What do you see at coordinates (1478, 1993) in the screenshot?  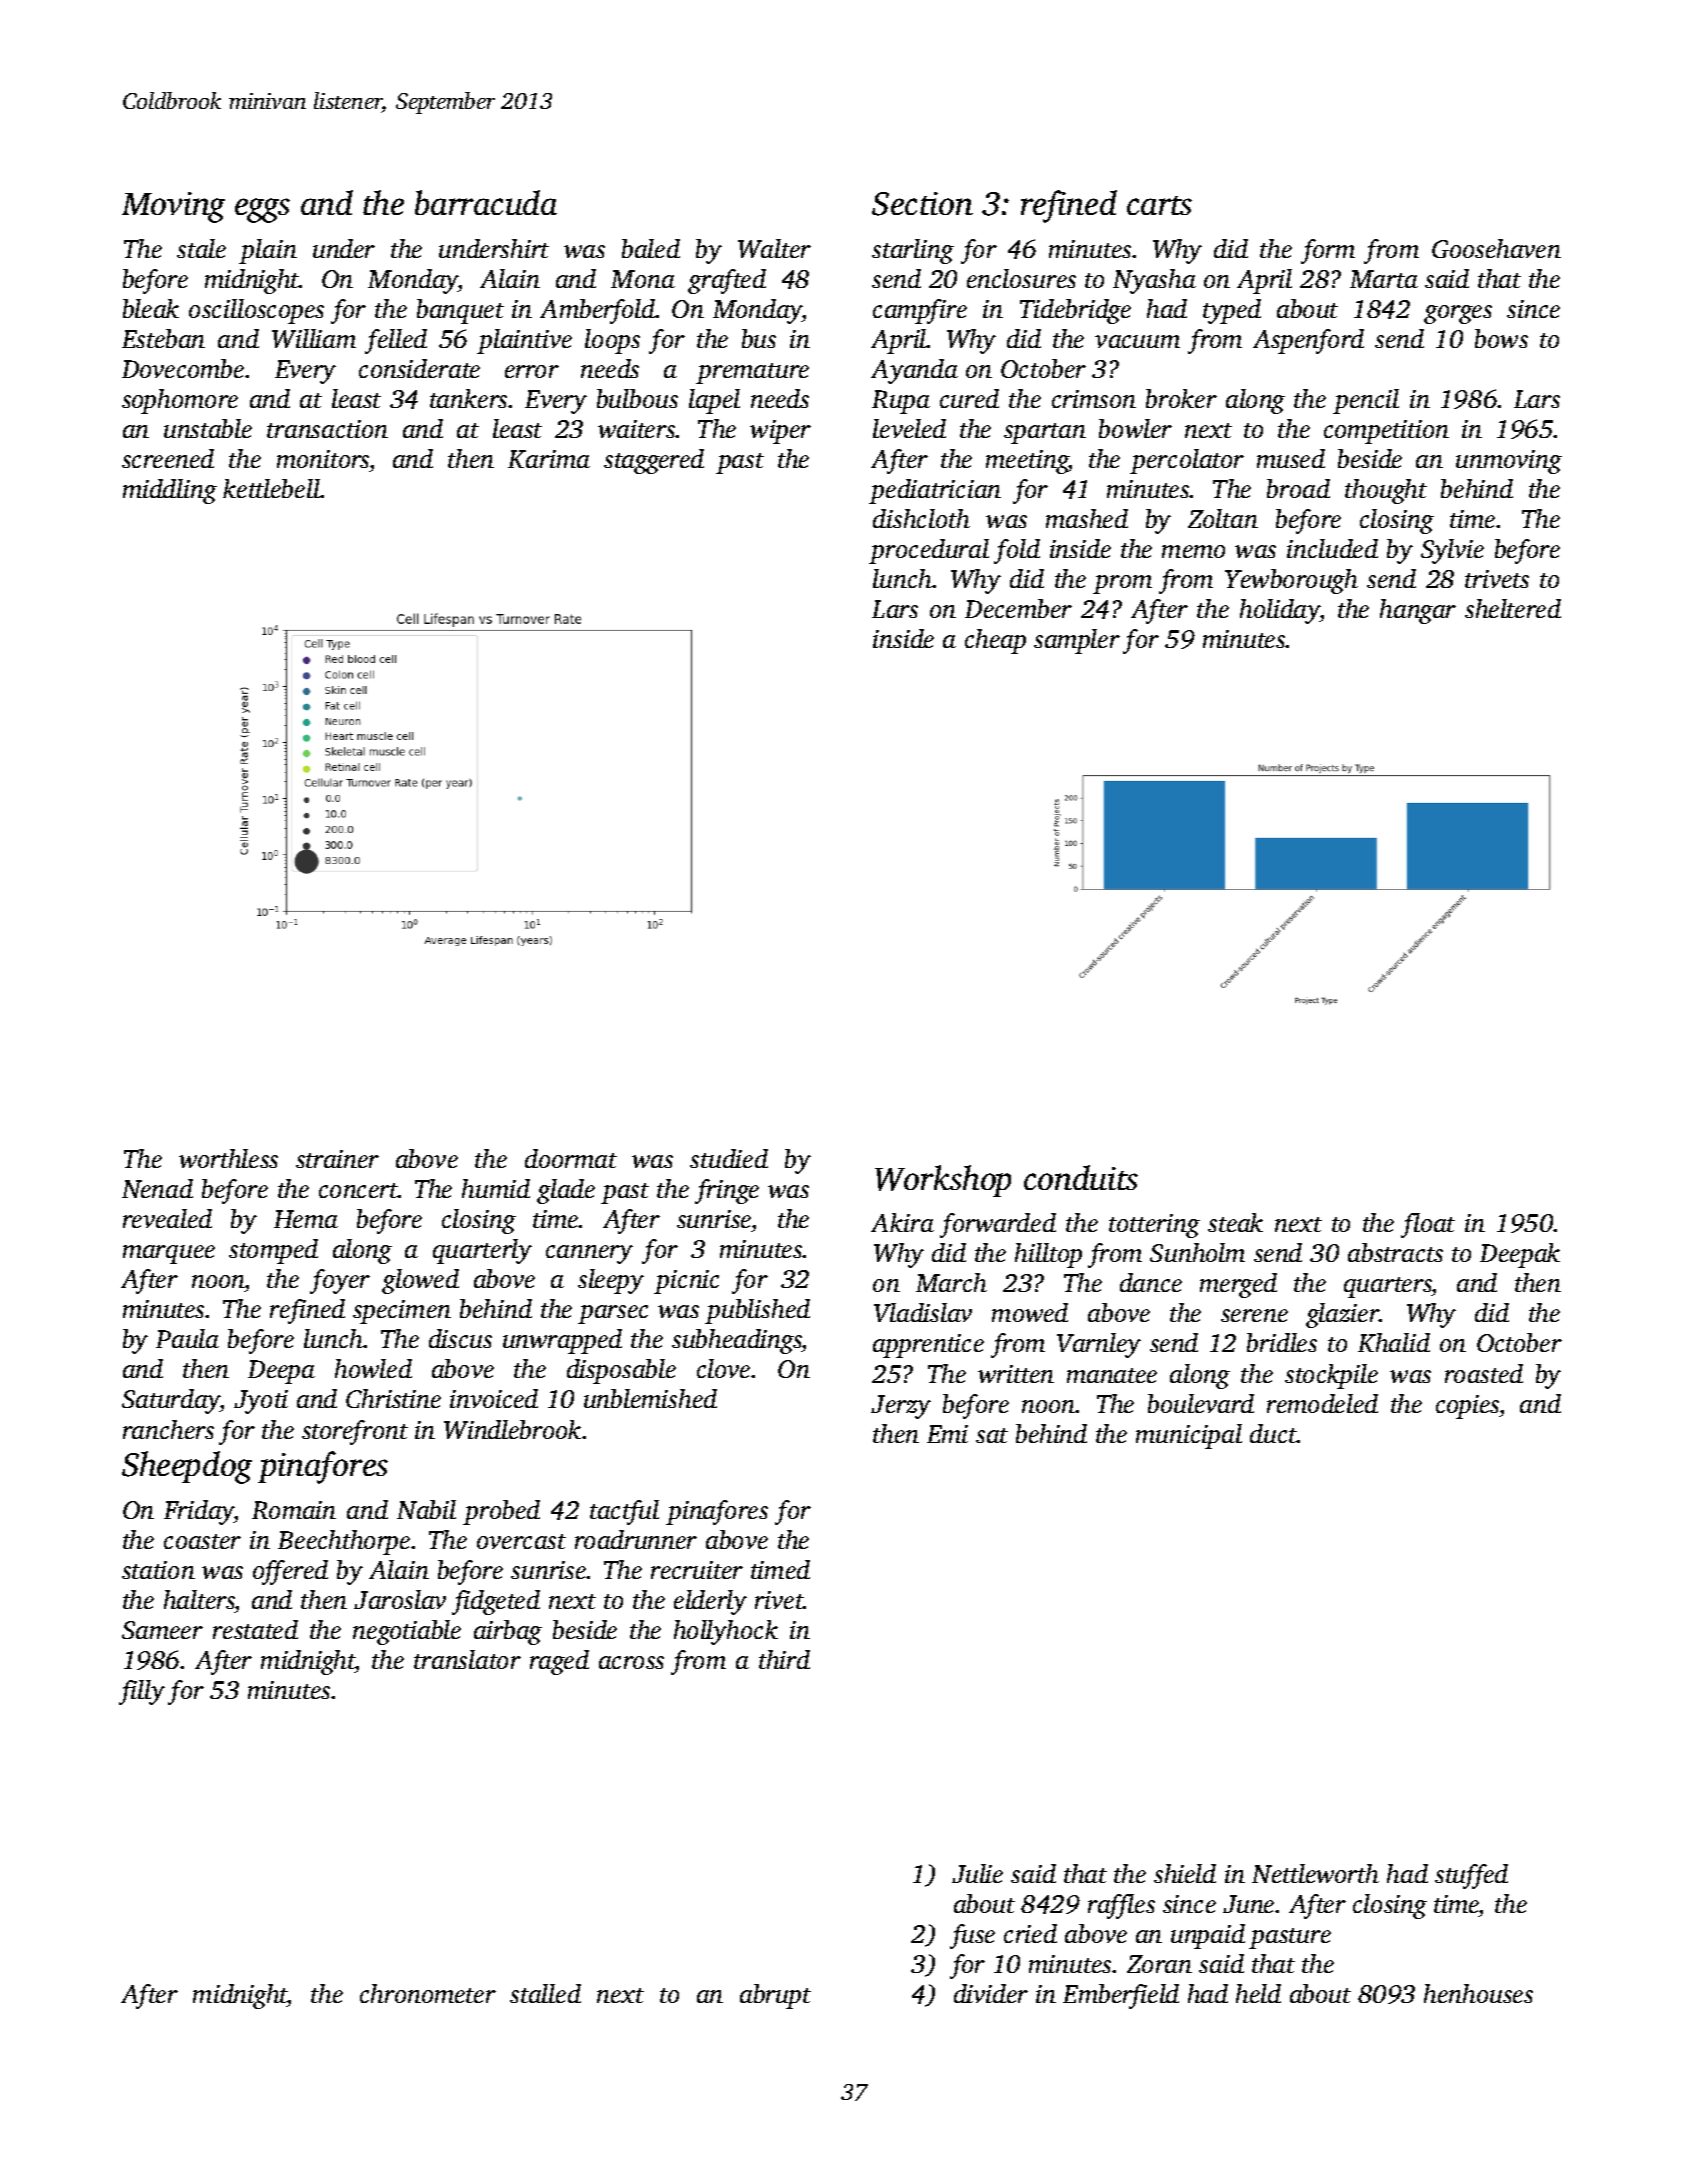 I see `henhouses` at bounding box center [1478, 1993].
